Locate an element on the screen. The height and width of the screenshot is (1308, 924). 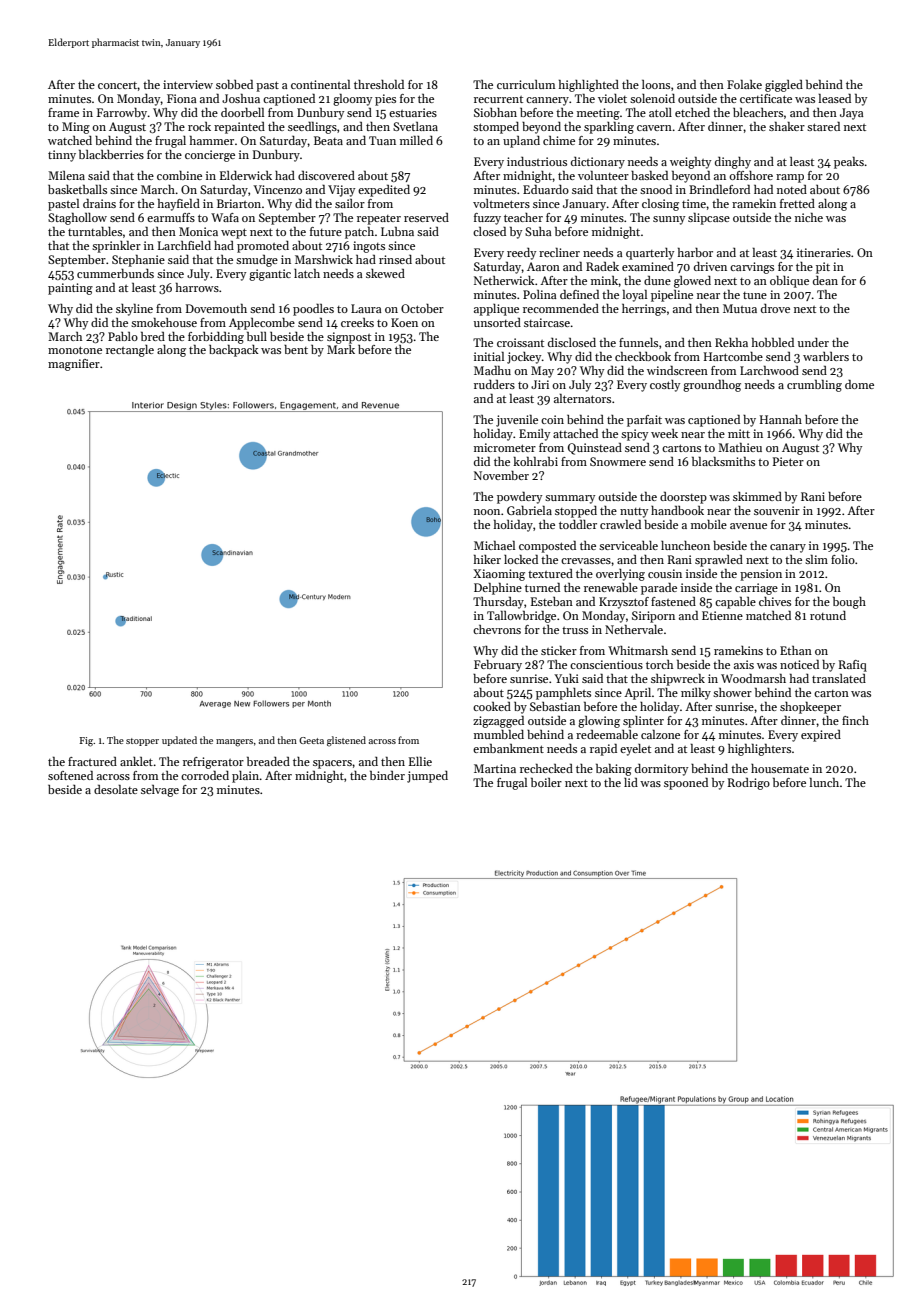
reedy is located at coordinates (521, 254).
